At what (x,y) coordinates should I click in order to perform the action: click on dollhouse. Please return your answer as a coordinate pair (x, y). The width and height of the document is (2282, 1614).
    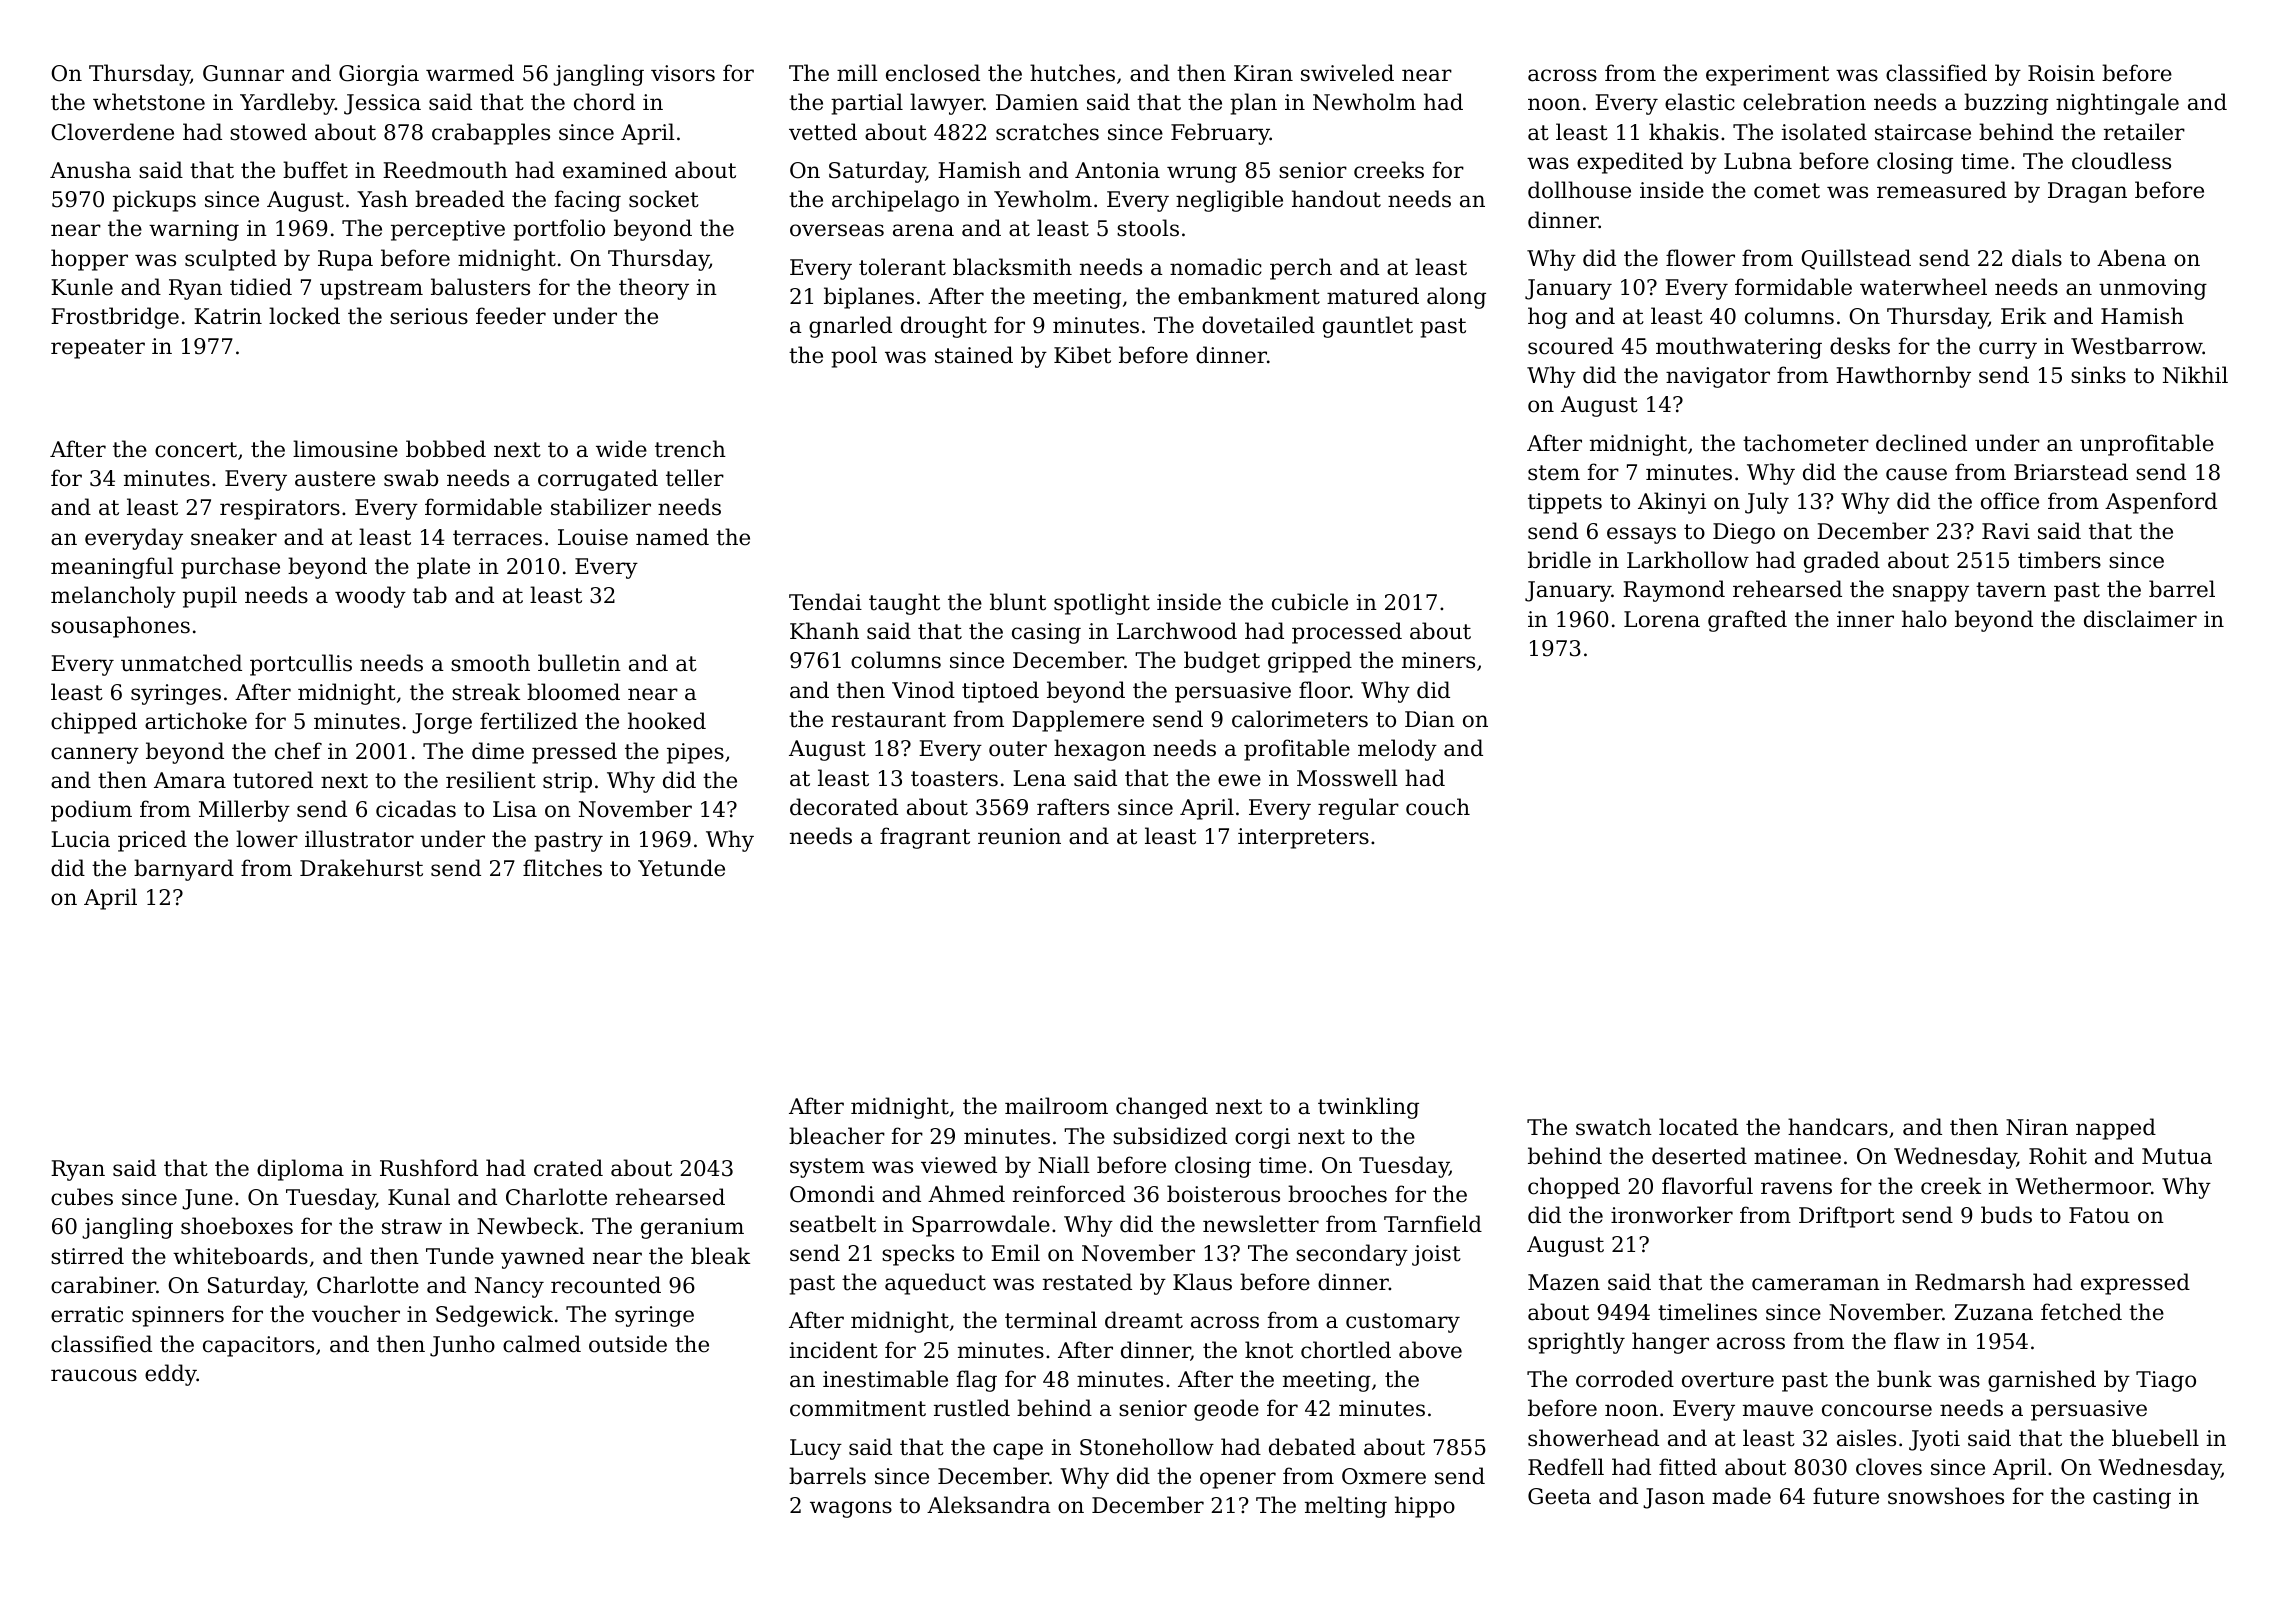
    Looking at the image, I should click on (1579, 190).
